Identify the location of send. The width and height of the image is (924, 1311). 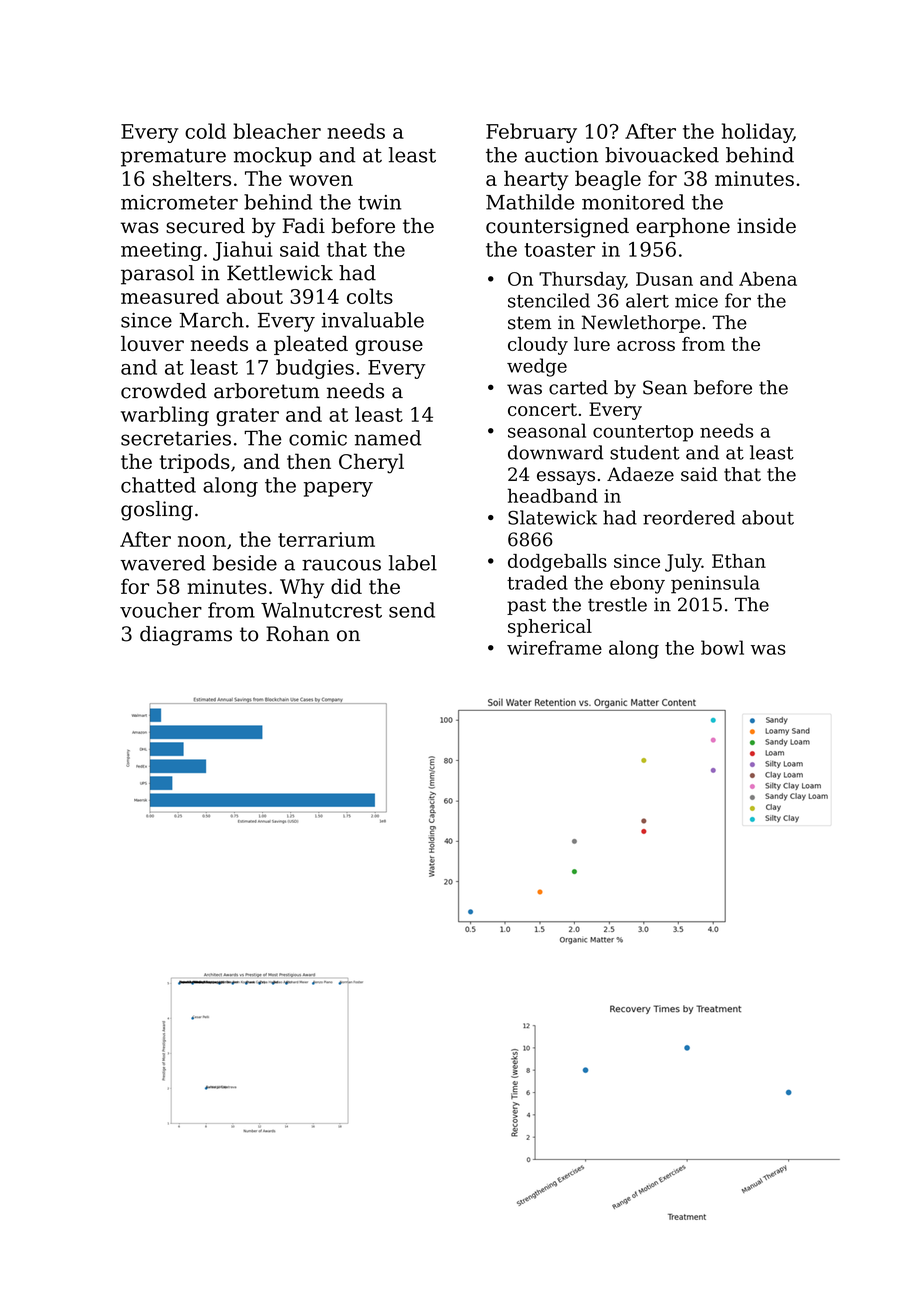
(412, 610).
